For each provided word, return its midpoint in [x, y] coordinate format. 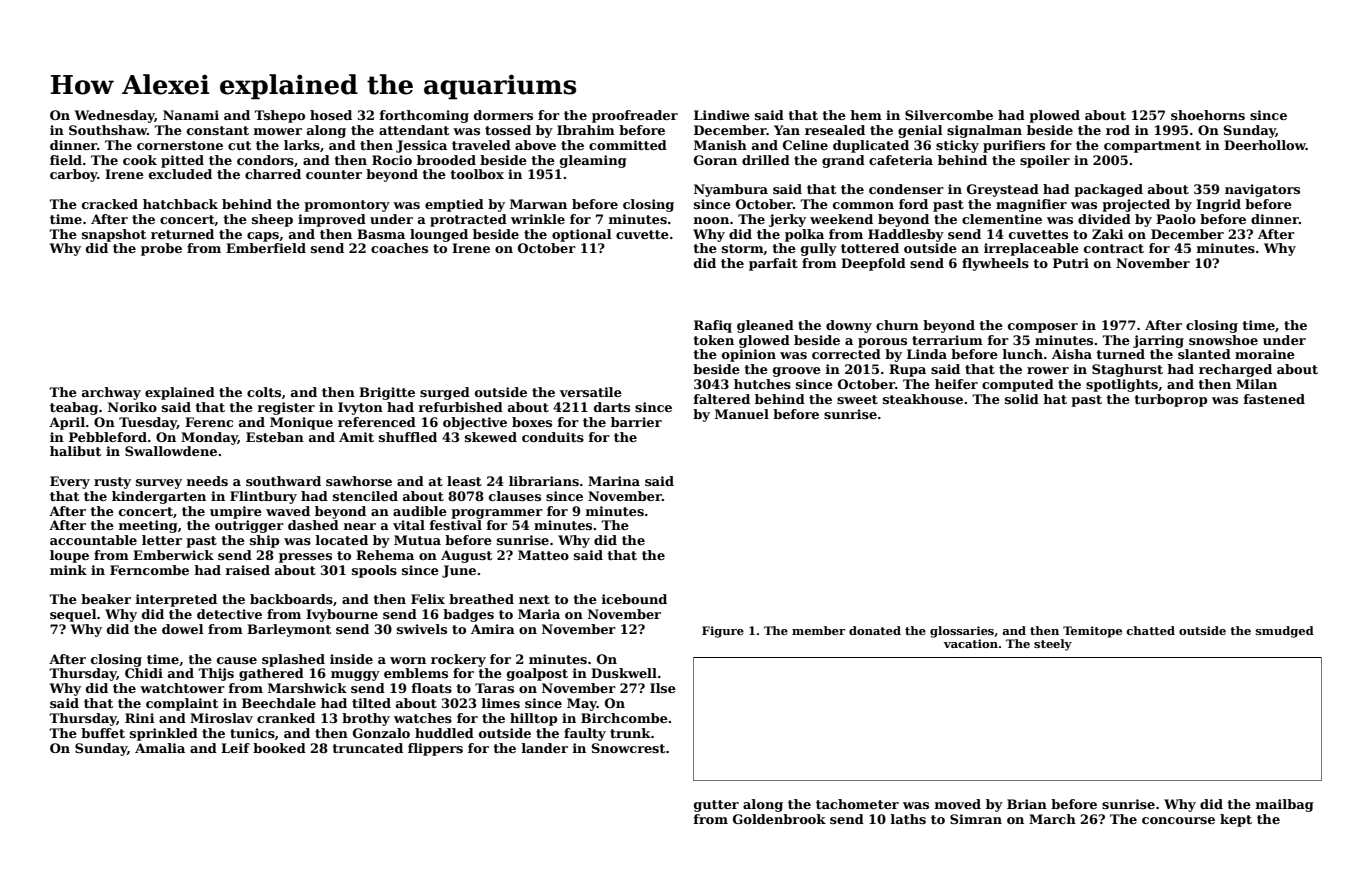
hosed [331, 115]
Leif [235, 748]
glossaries [962, 632]
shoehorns [1208, 115]
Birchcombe [624, 718]
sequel [73, 615]
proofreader [635, 116]
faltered [721, 399]
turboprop [1170, 400]
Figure [723, 632]
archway [111, 393]
